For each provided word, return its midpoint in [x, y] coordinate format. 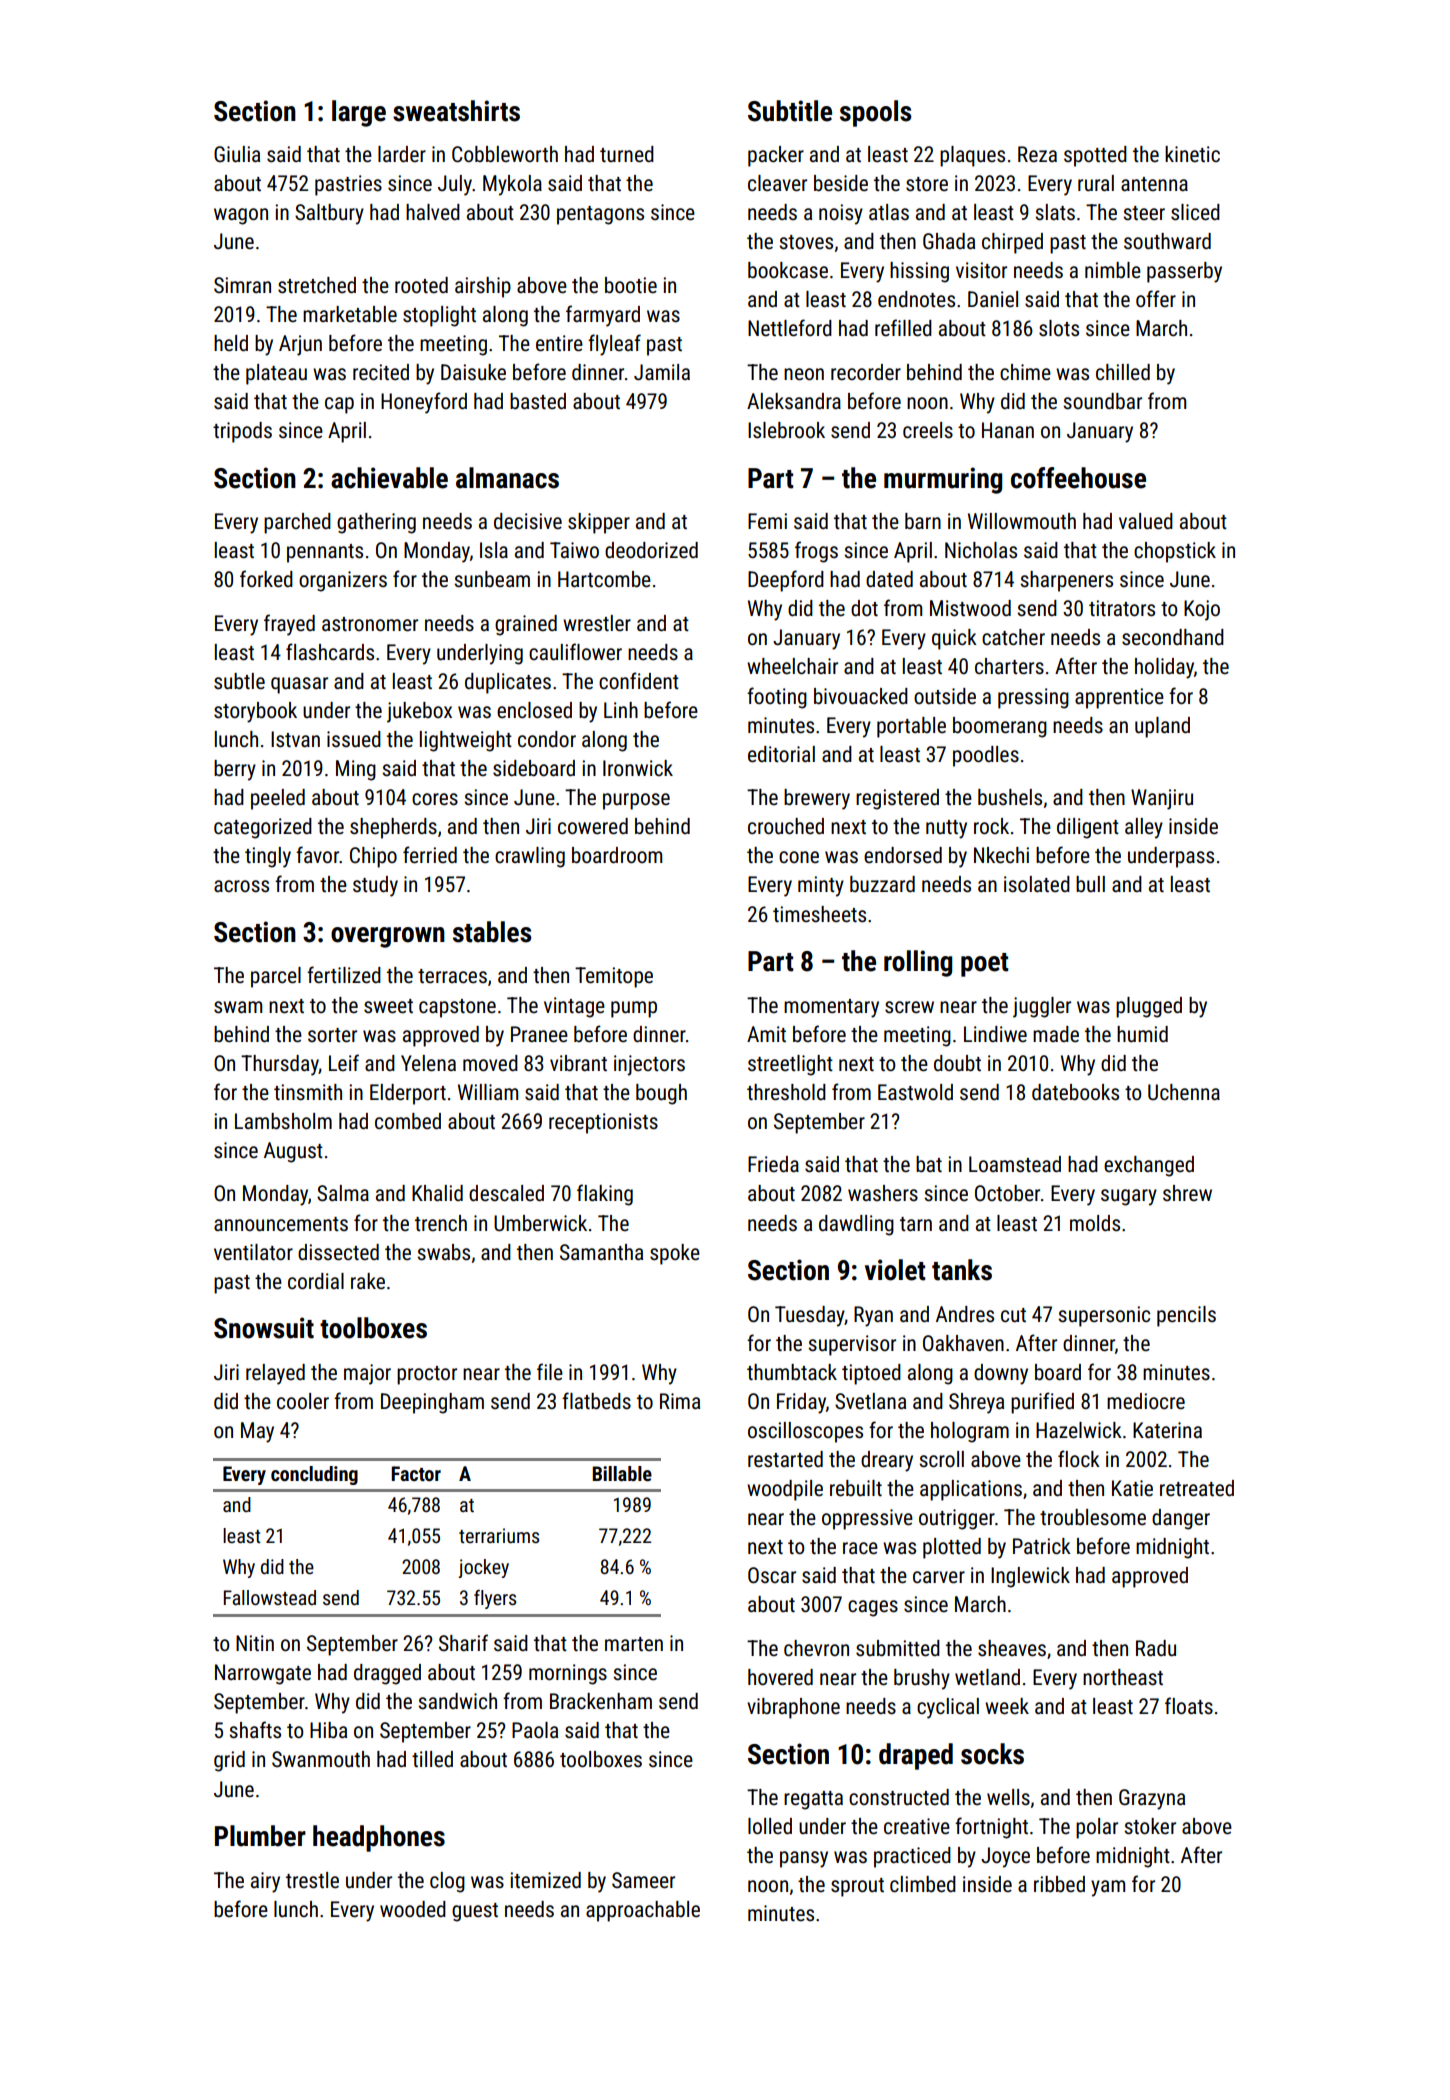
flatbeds [596, 1401]
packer [776, 156]
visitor [981, 270]
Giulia [237, 154]
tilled [432, 1759]
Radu [1156, 1648]
